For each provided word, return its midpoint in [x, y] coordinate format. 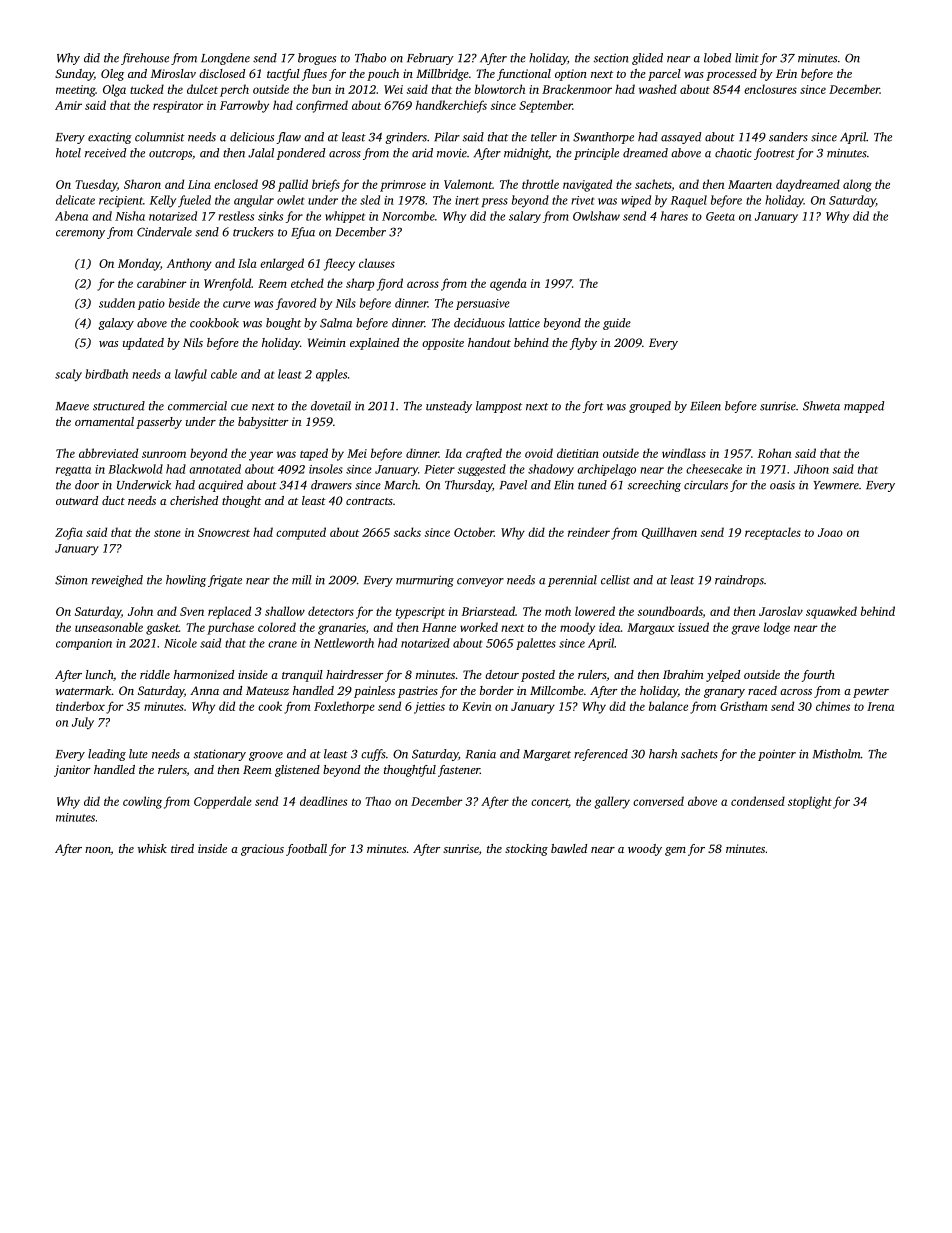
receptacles [773, 533]
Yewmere [836, 485]
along [857, 185]
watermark [84, 690]
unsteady [449, 407]
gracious [262, 850]
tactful [283, 75]
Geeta [720, 216]
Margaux [651, 629]
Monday [139, 264]
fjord [390, 284]
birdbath [106, 374]
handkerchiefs [451, 106]
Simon [71, 580]
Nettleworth [344, 643]
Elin [564, 485]
